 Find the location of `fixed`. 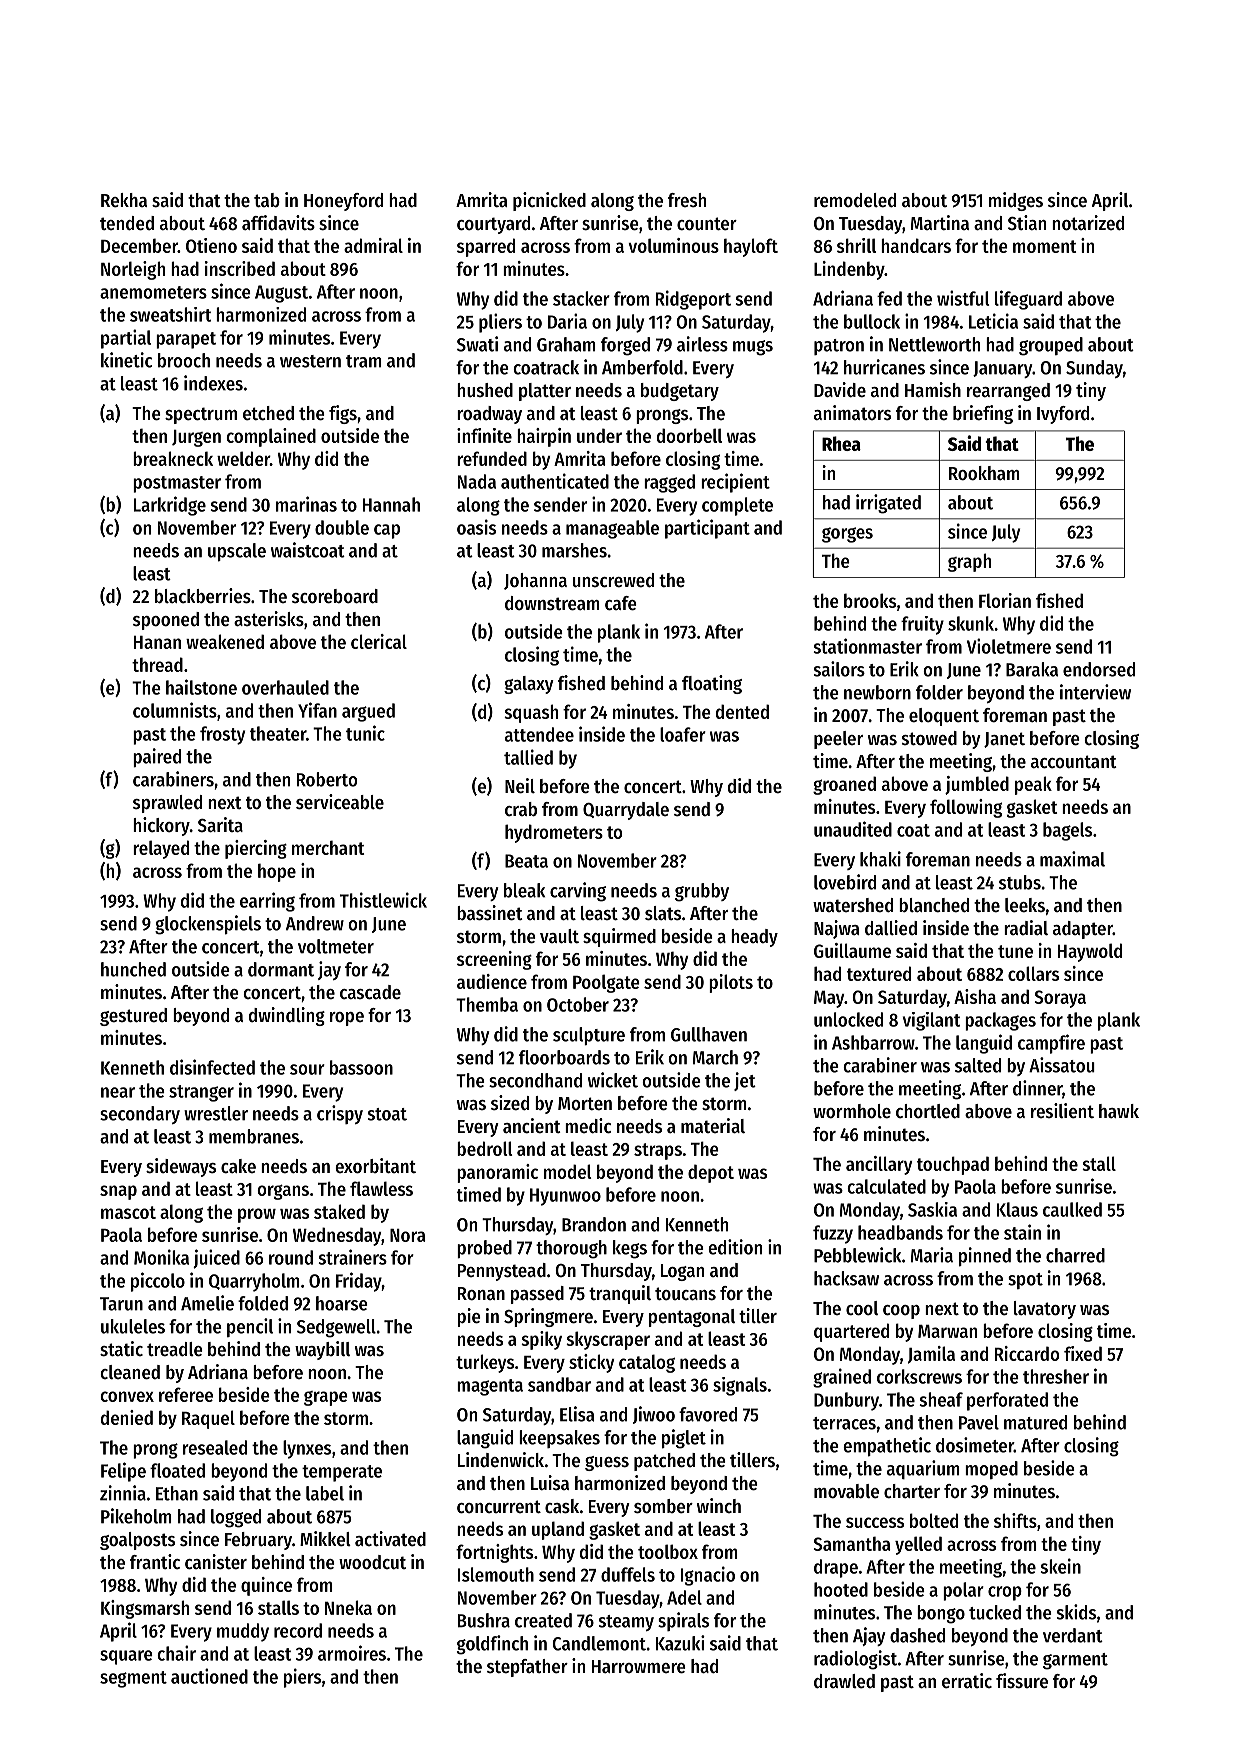

fixed is located at coordinates (1083, 1353).
